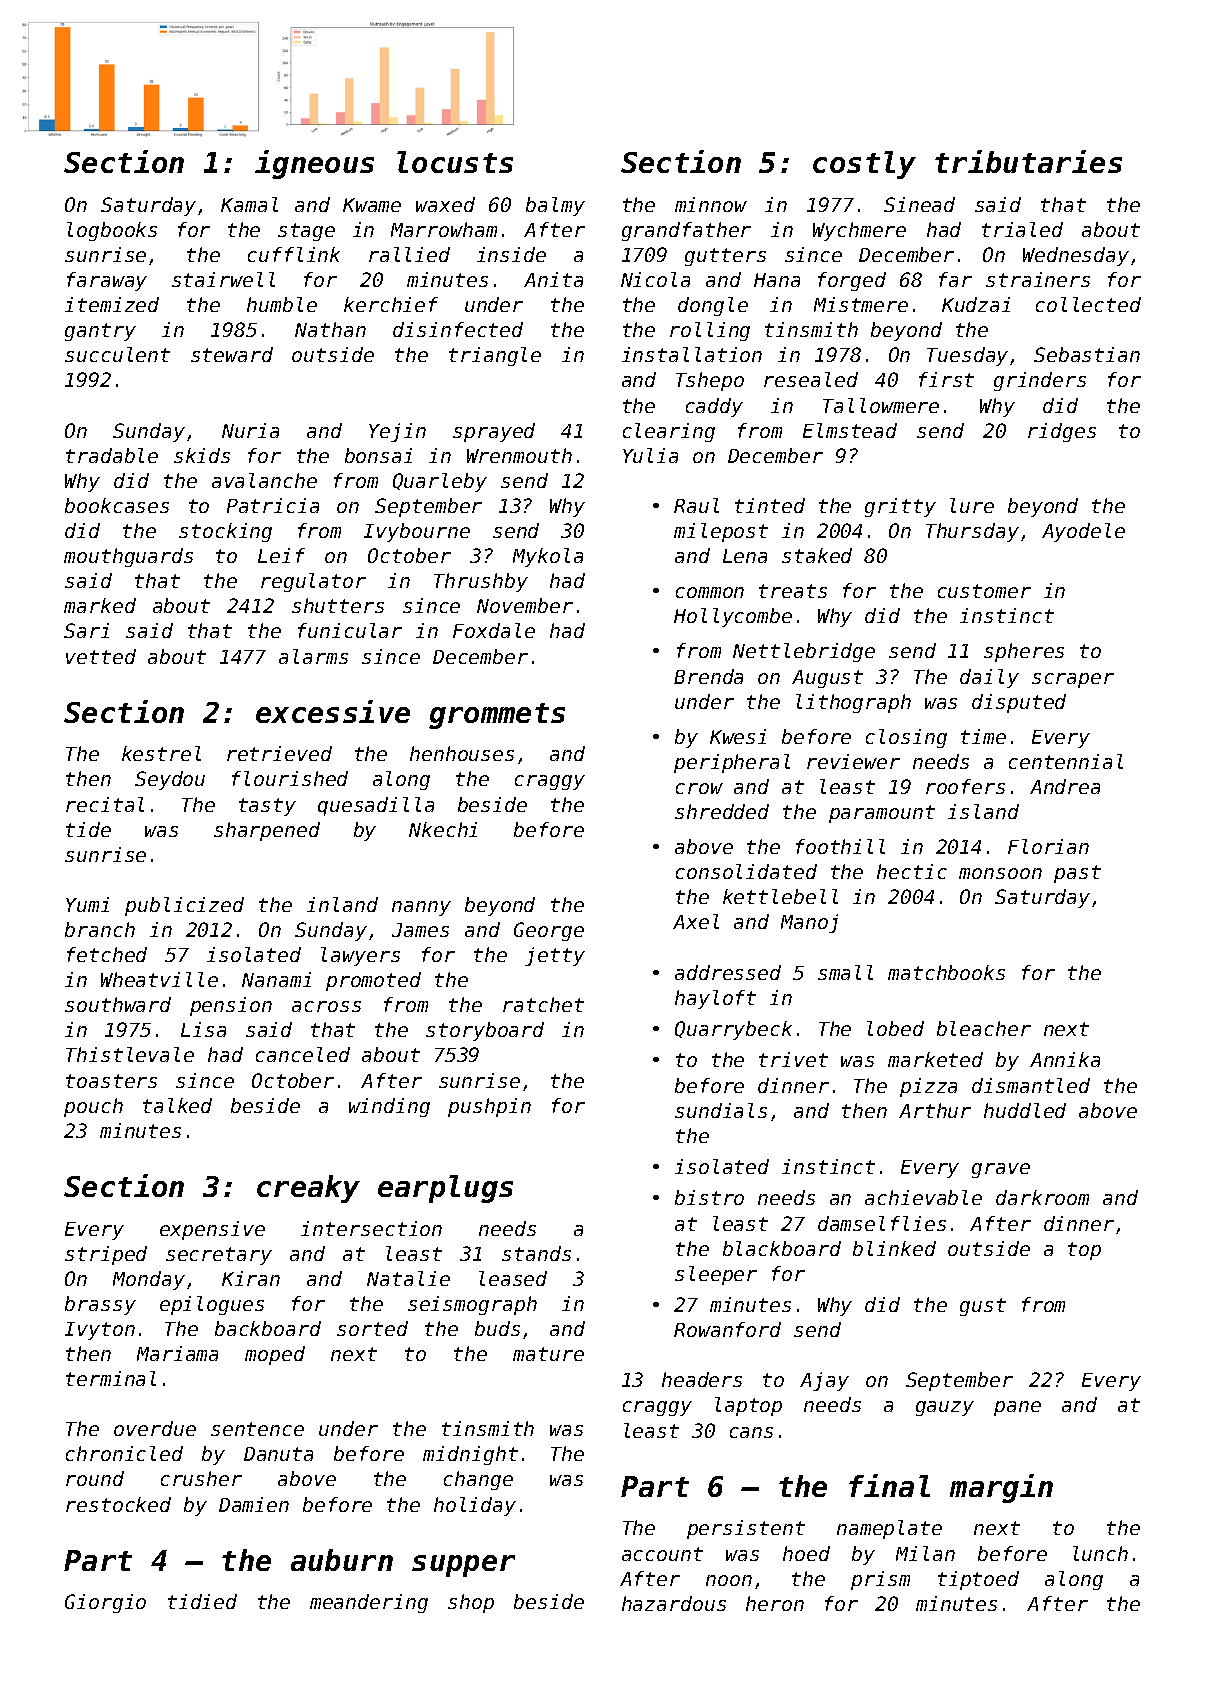 The width and height of the screenshot is (1206, 1706). Describe the element at coordinates (177, 1105) in the screenshot. I see `talked` at that location.
